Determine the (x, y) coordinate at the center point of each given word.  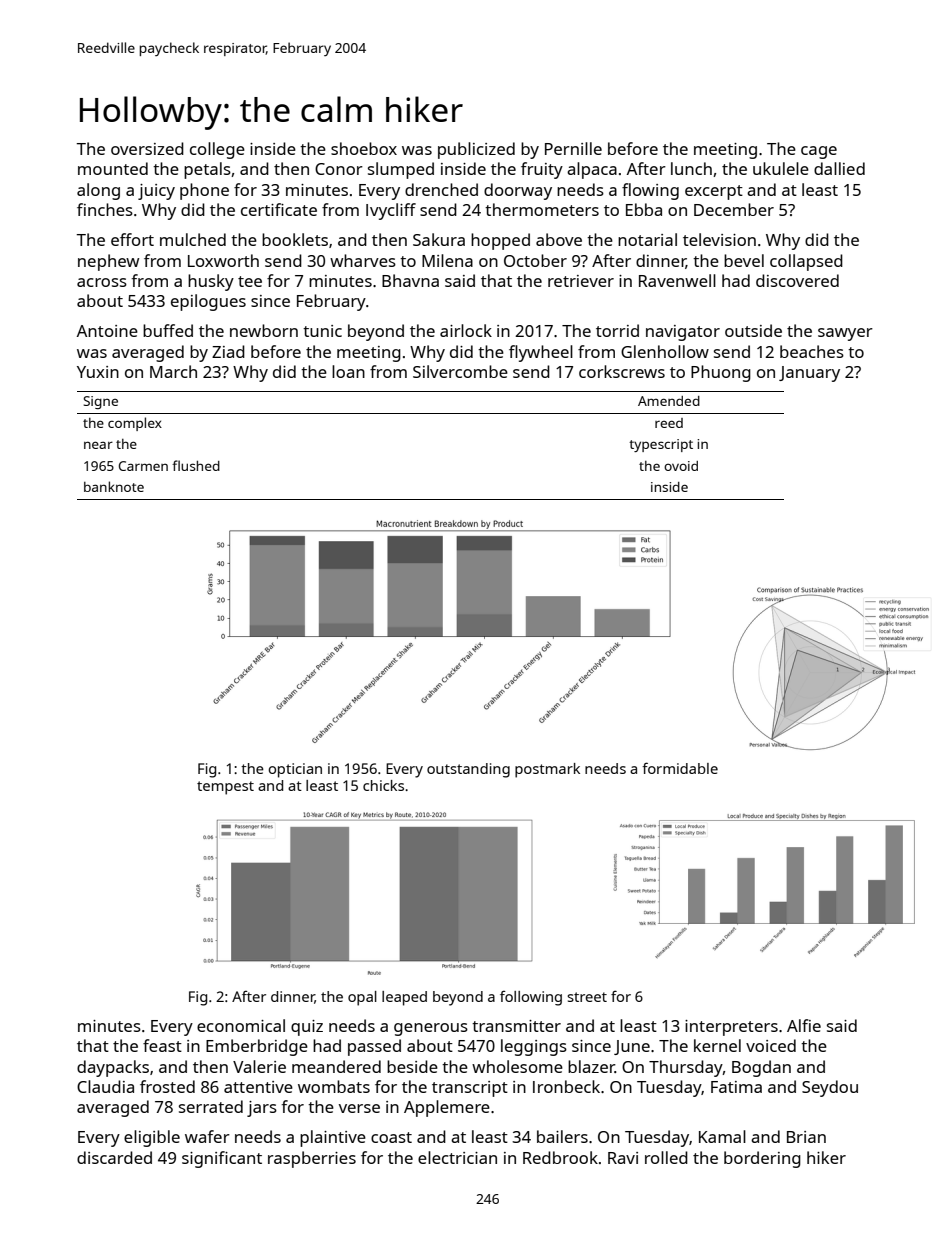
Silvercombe (460, 371)
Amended (669, 401)
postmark (547, 770)
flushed (196, 465)
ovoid (681, 466)
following (531, 998)
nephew (108, 262)
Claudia (105, 1086)
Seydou (830, 1088)
